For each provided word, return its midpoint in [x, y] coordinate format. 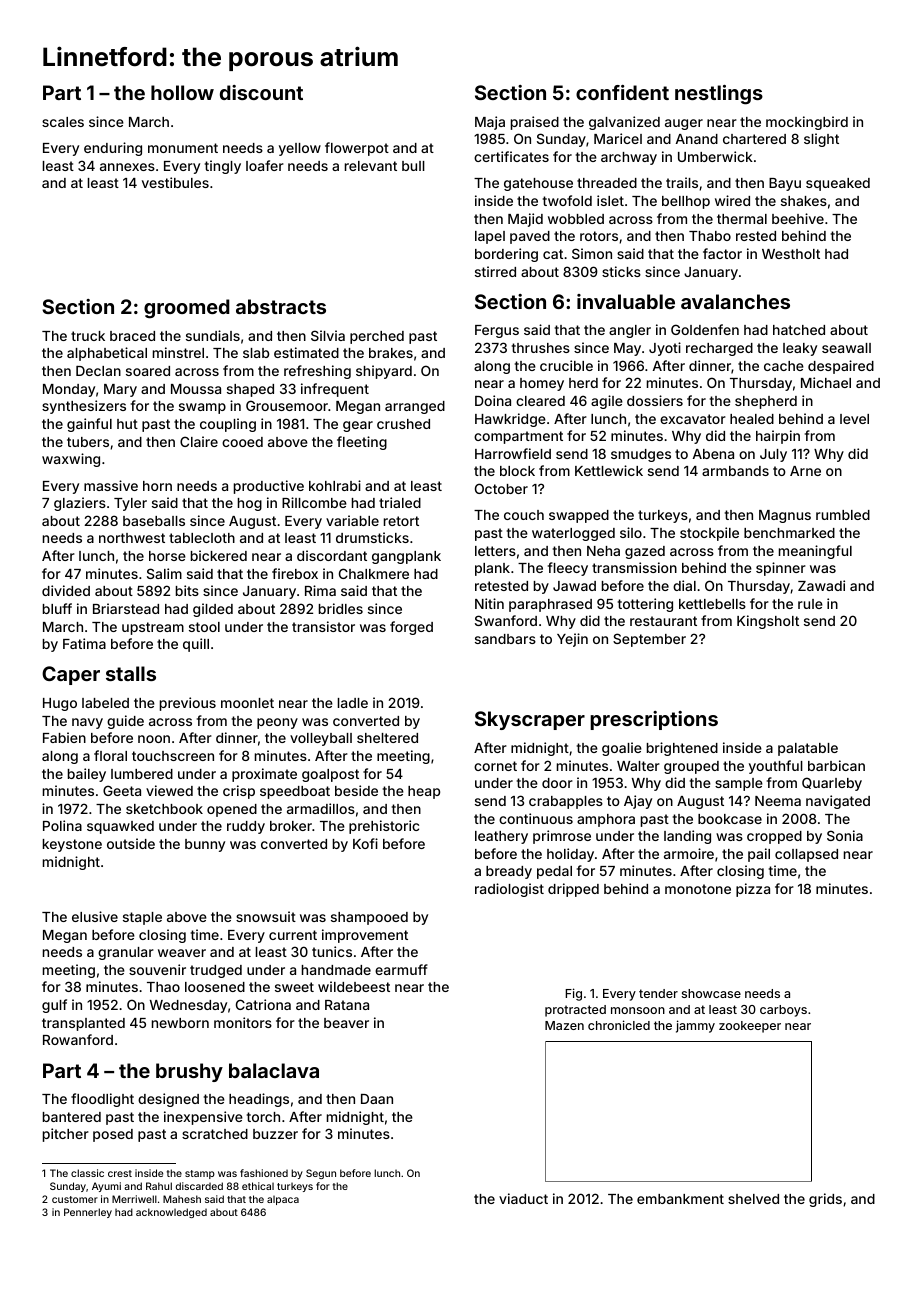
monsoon [638, 1010]
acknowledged [171, 1213]
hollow [182, 92]
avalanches [735, 301]
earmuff [401, 969]
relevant [371, 166]
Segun [321, 1174]
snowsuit [266, 916]
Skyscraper [530, 720]
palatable [808, 749]
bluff [57, 608]
